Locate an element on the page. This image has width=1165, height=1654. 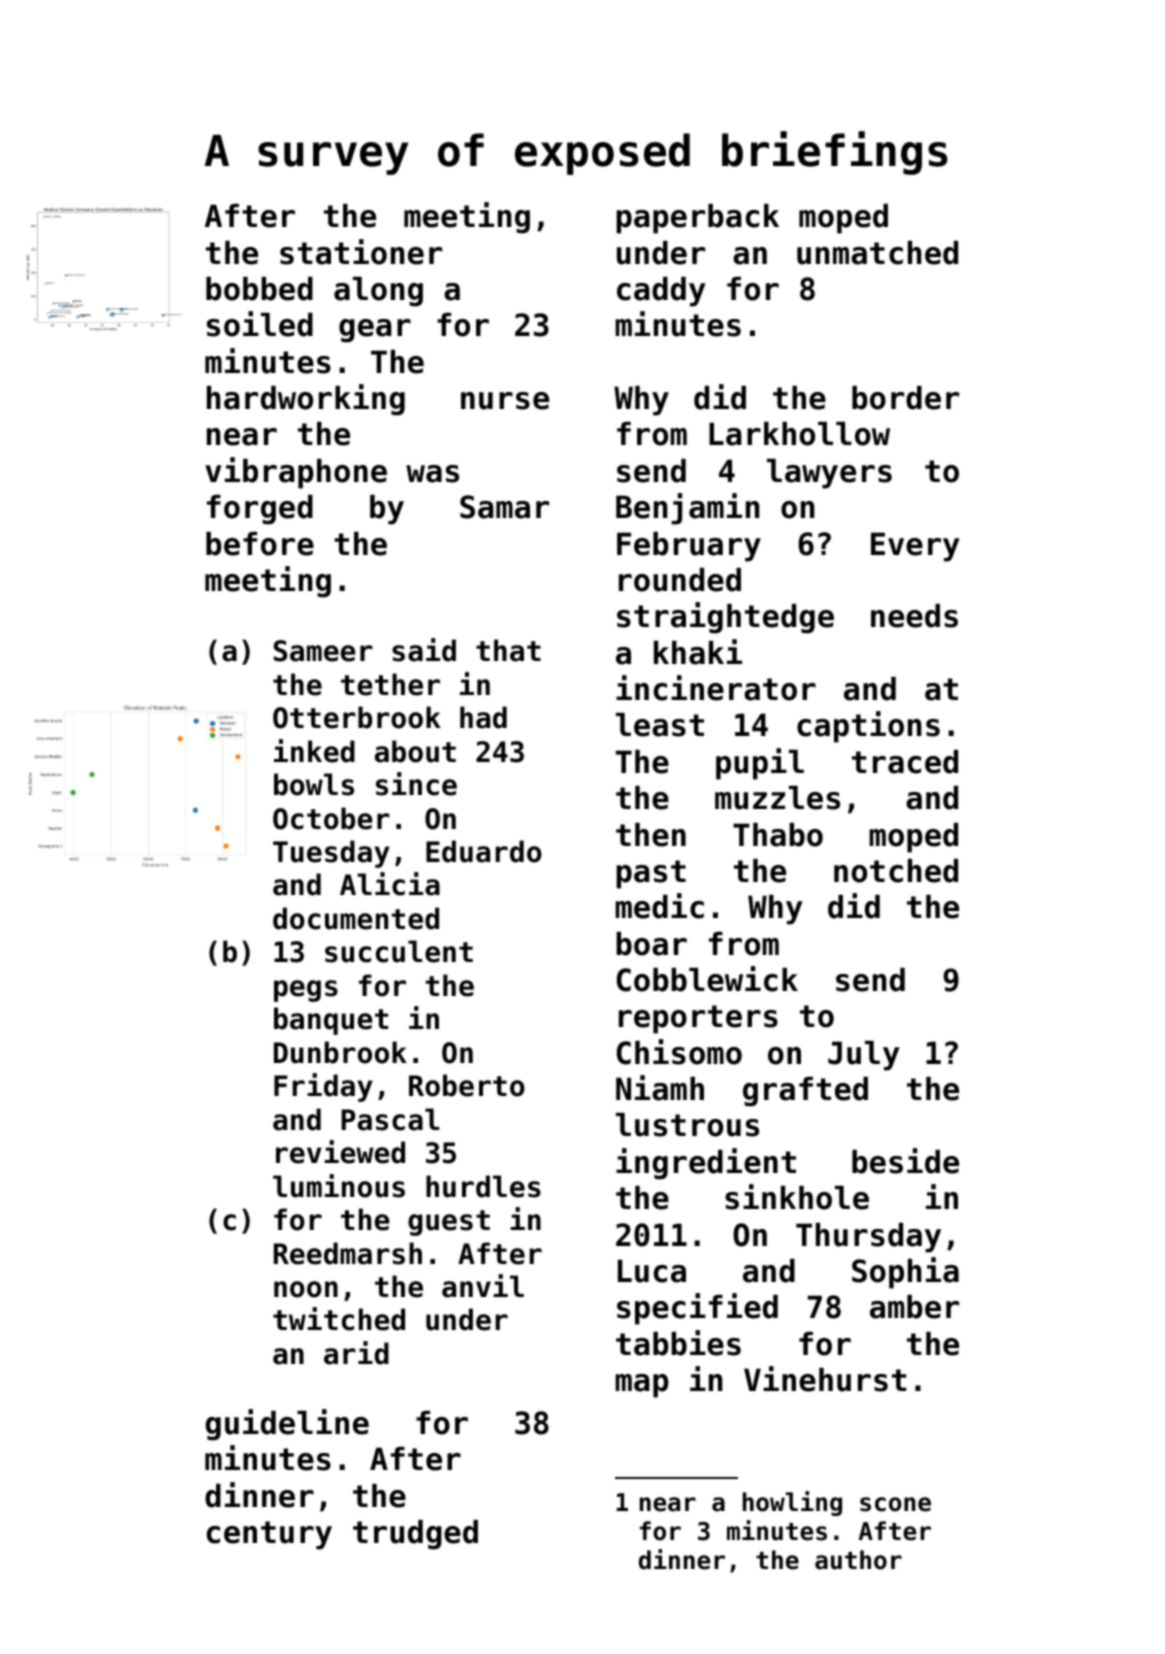
unmatched is located at coordinates (877, 253).
